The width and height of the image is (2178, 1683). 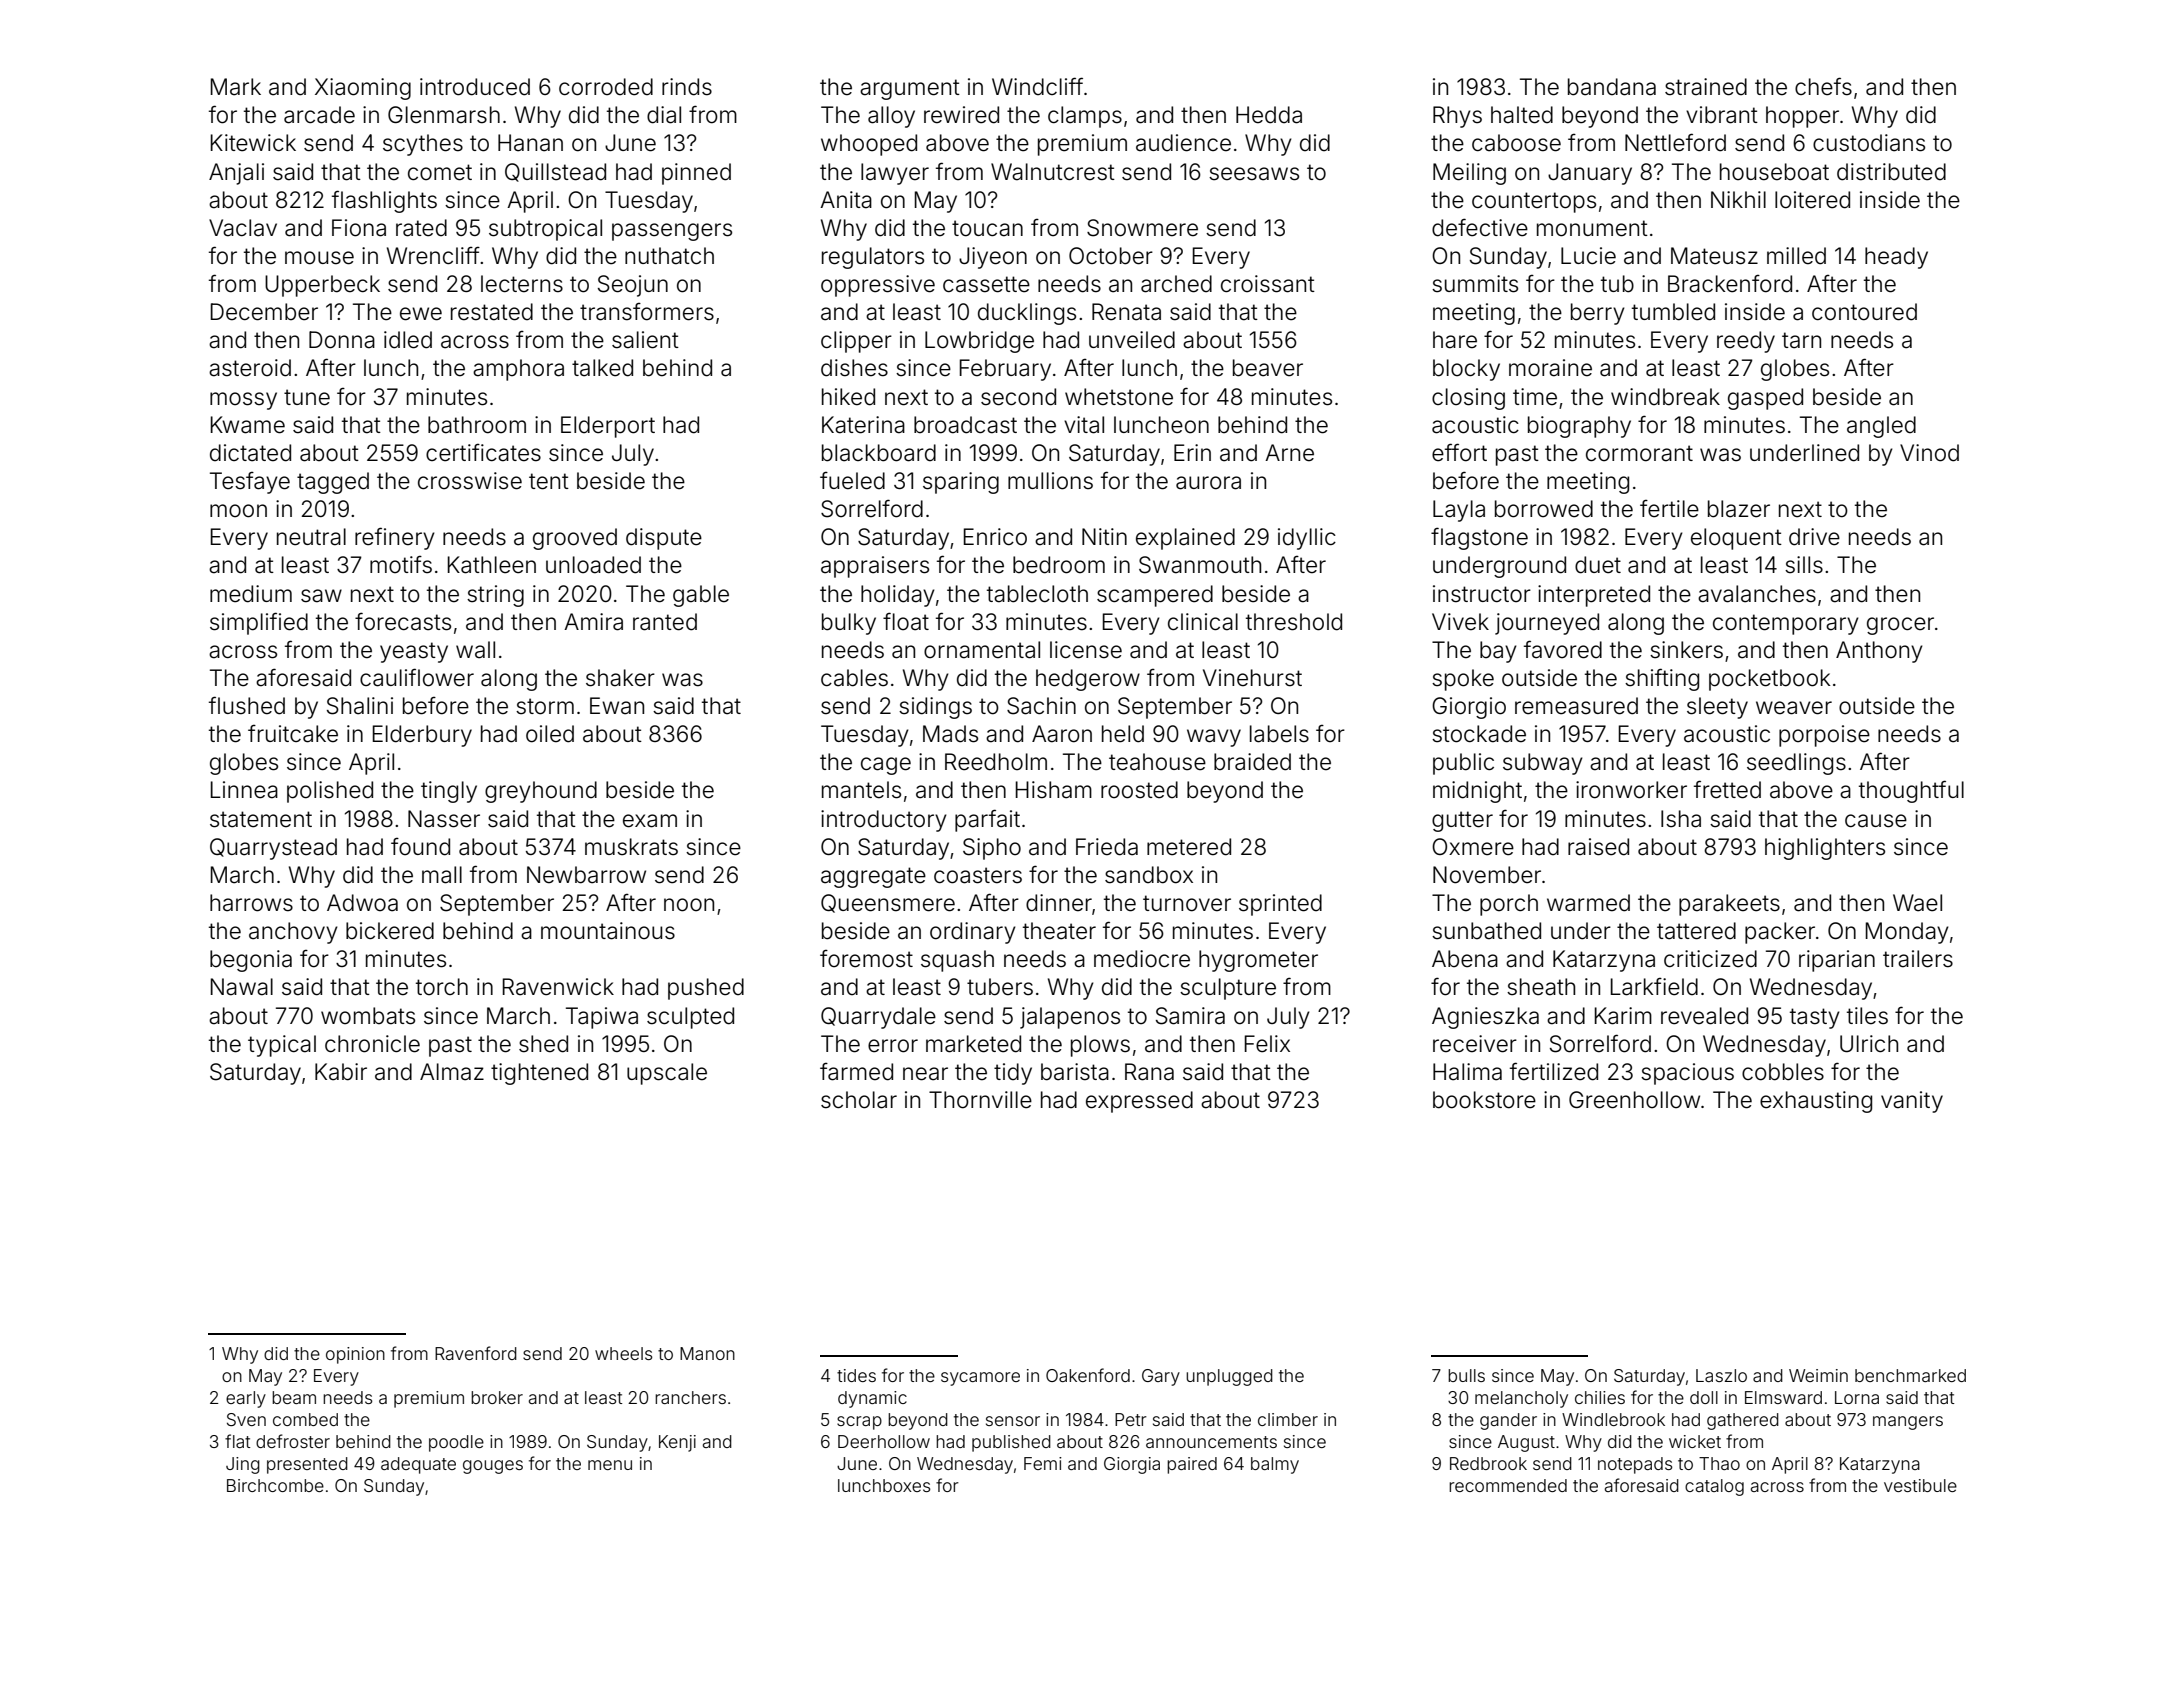 What do you see at coordinates (395, 538) in the image?
I see `refinery` at bounding box center [395, 538].
